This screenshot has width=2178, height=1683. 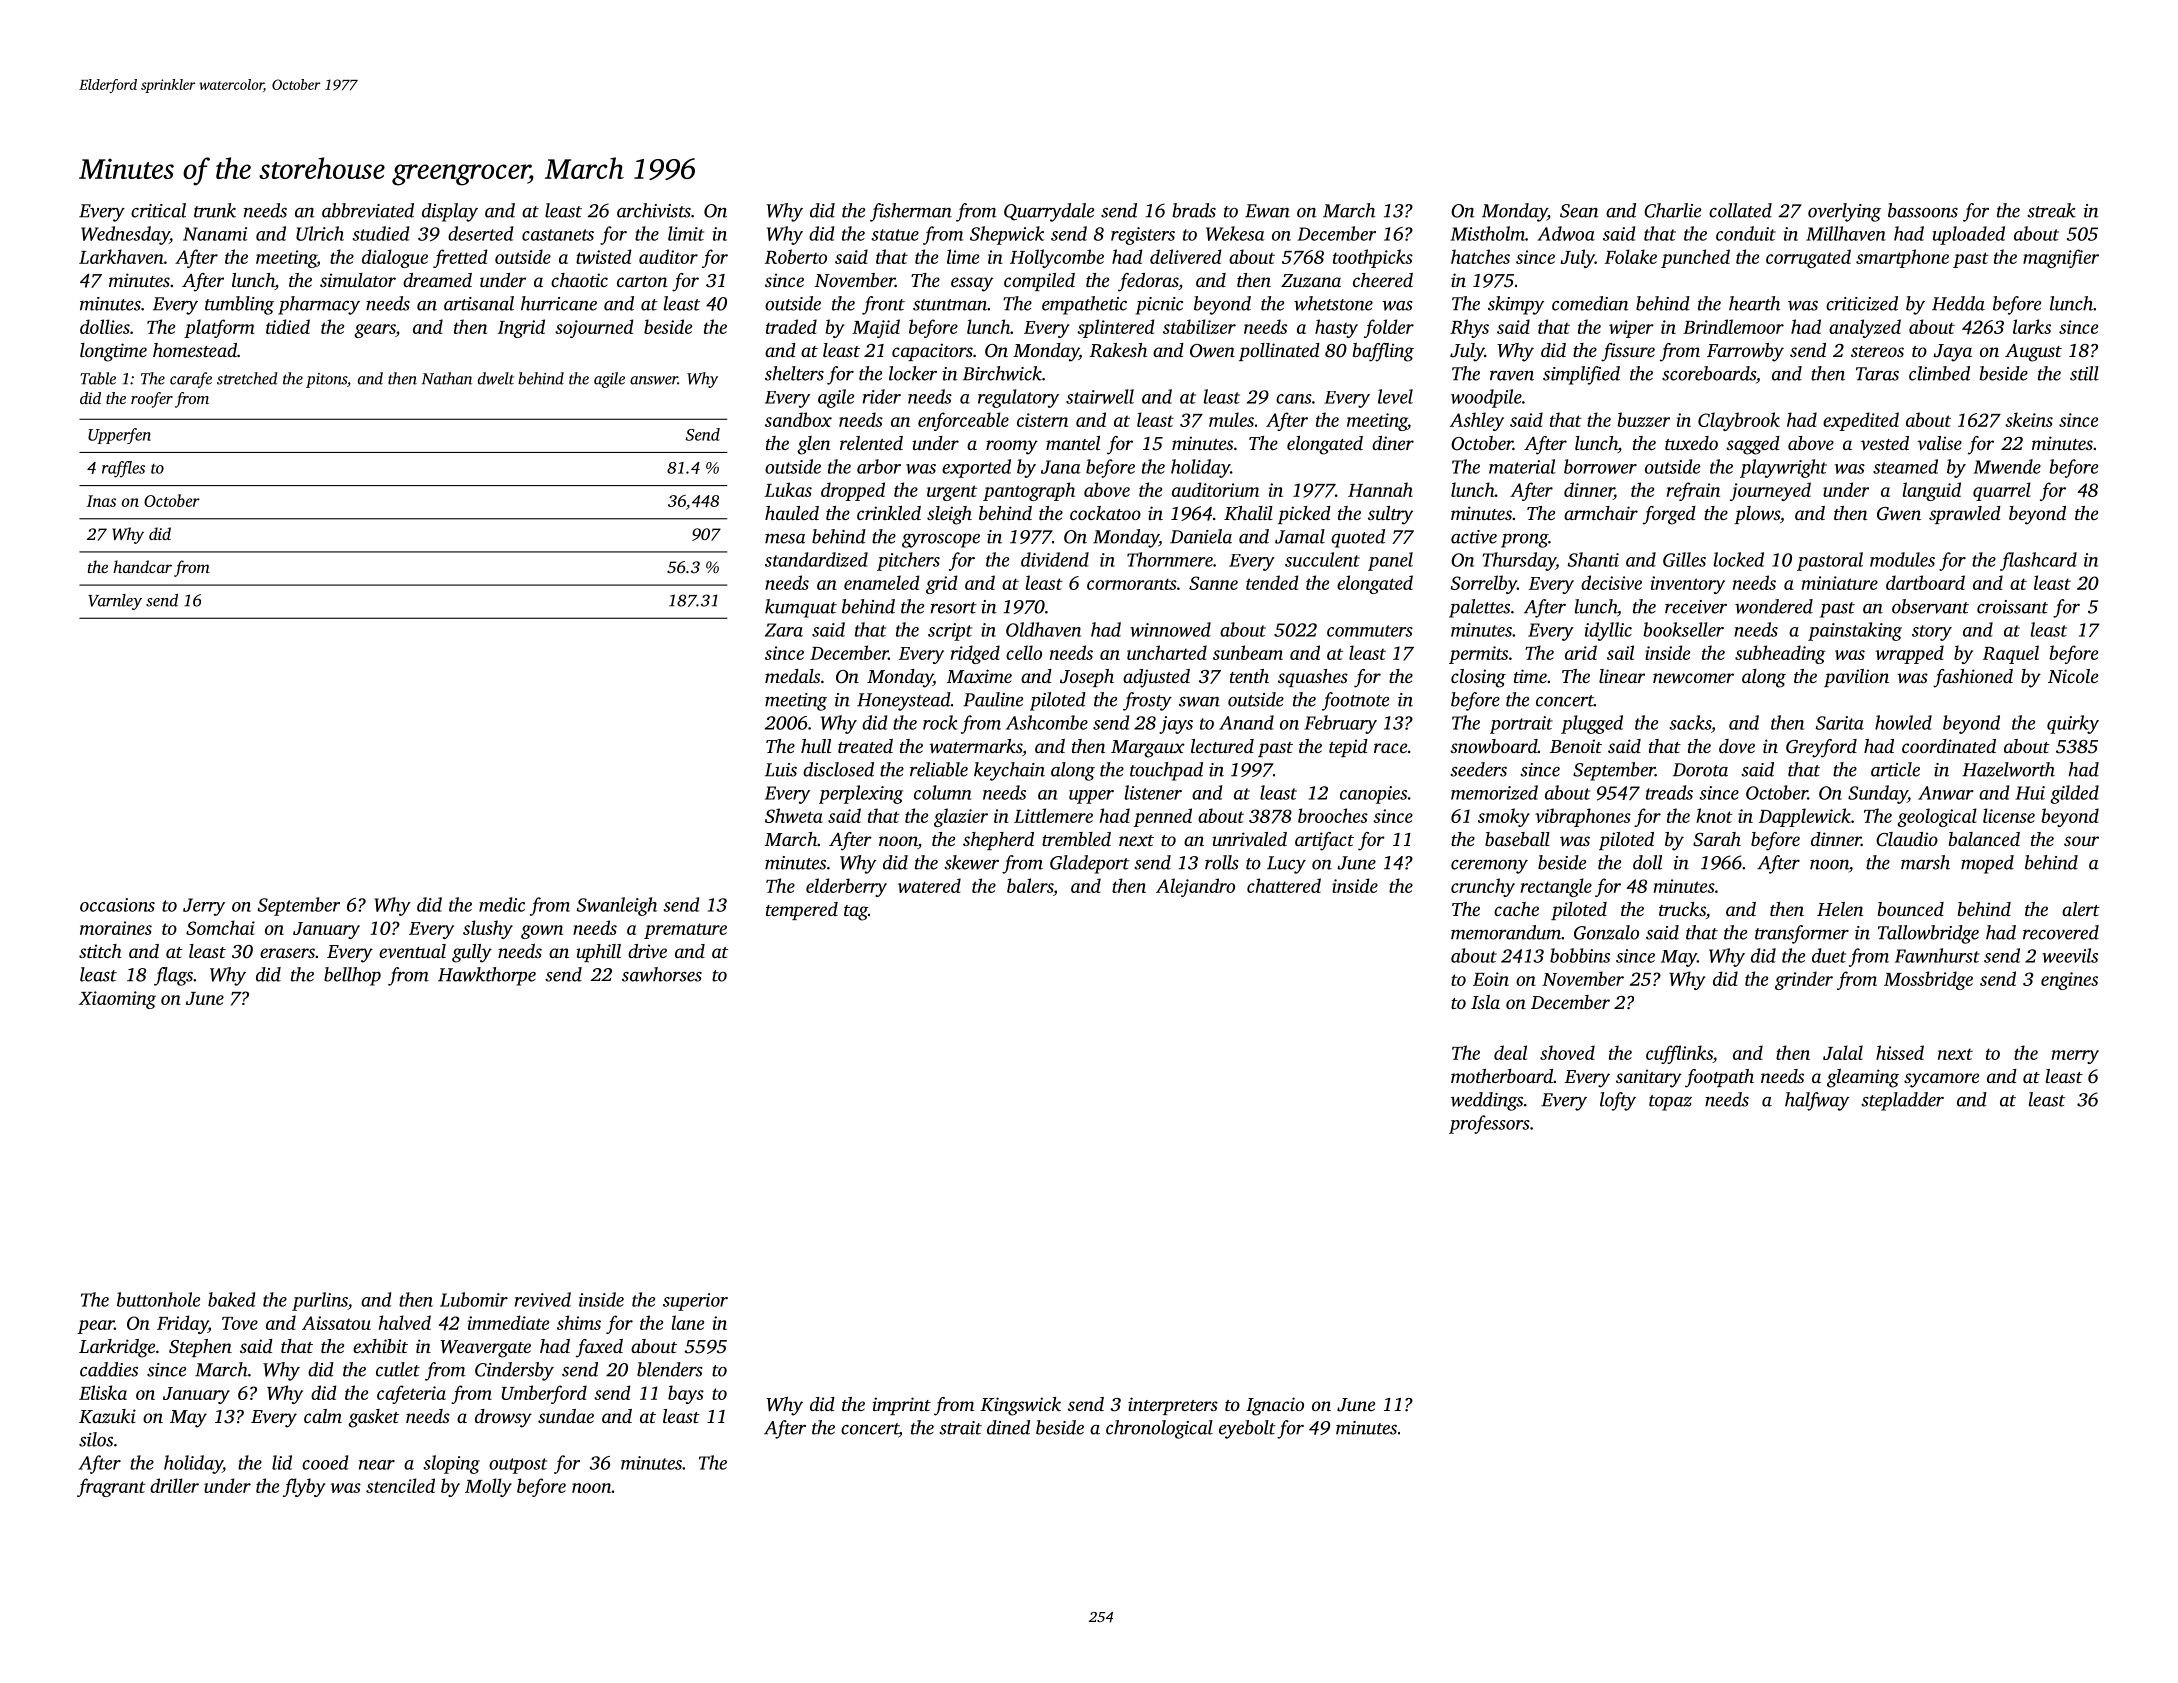 What do you see at coordinates (1855, 631) in the screenshot?
I see `painstaking` at bounding box center [1855, 631].
